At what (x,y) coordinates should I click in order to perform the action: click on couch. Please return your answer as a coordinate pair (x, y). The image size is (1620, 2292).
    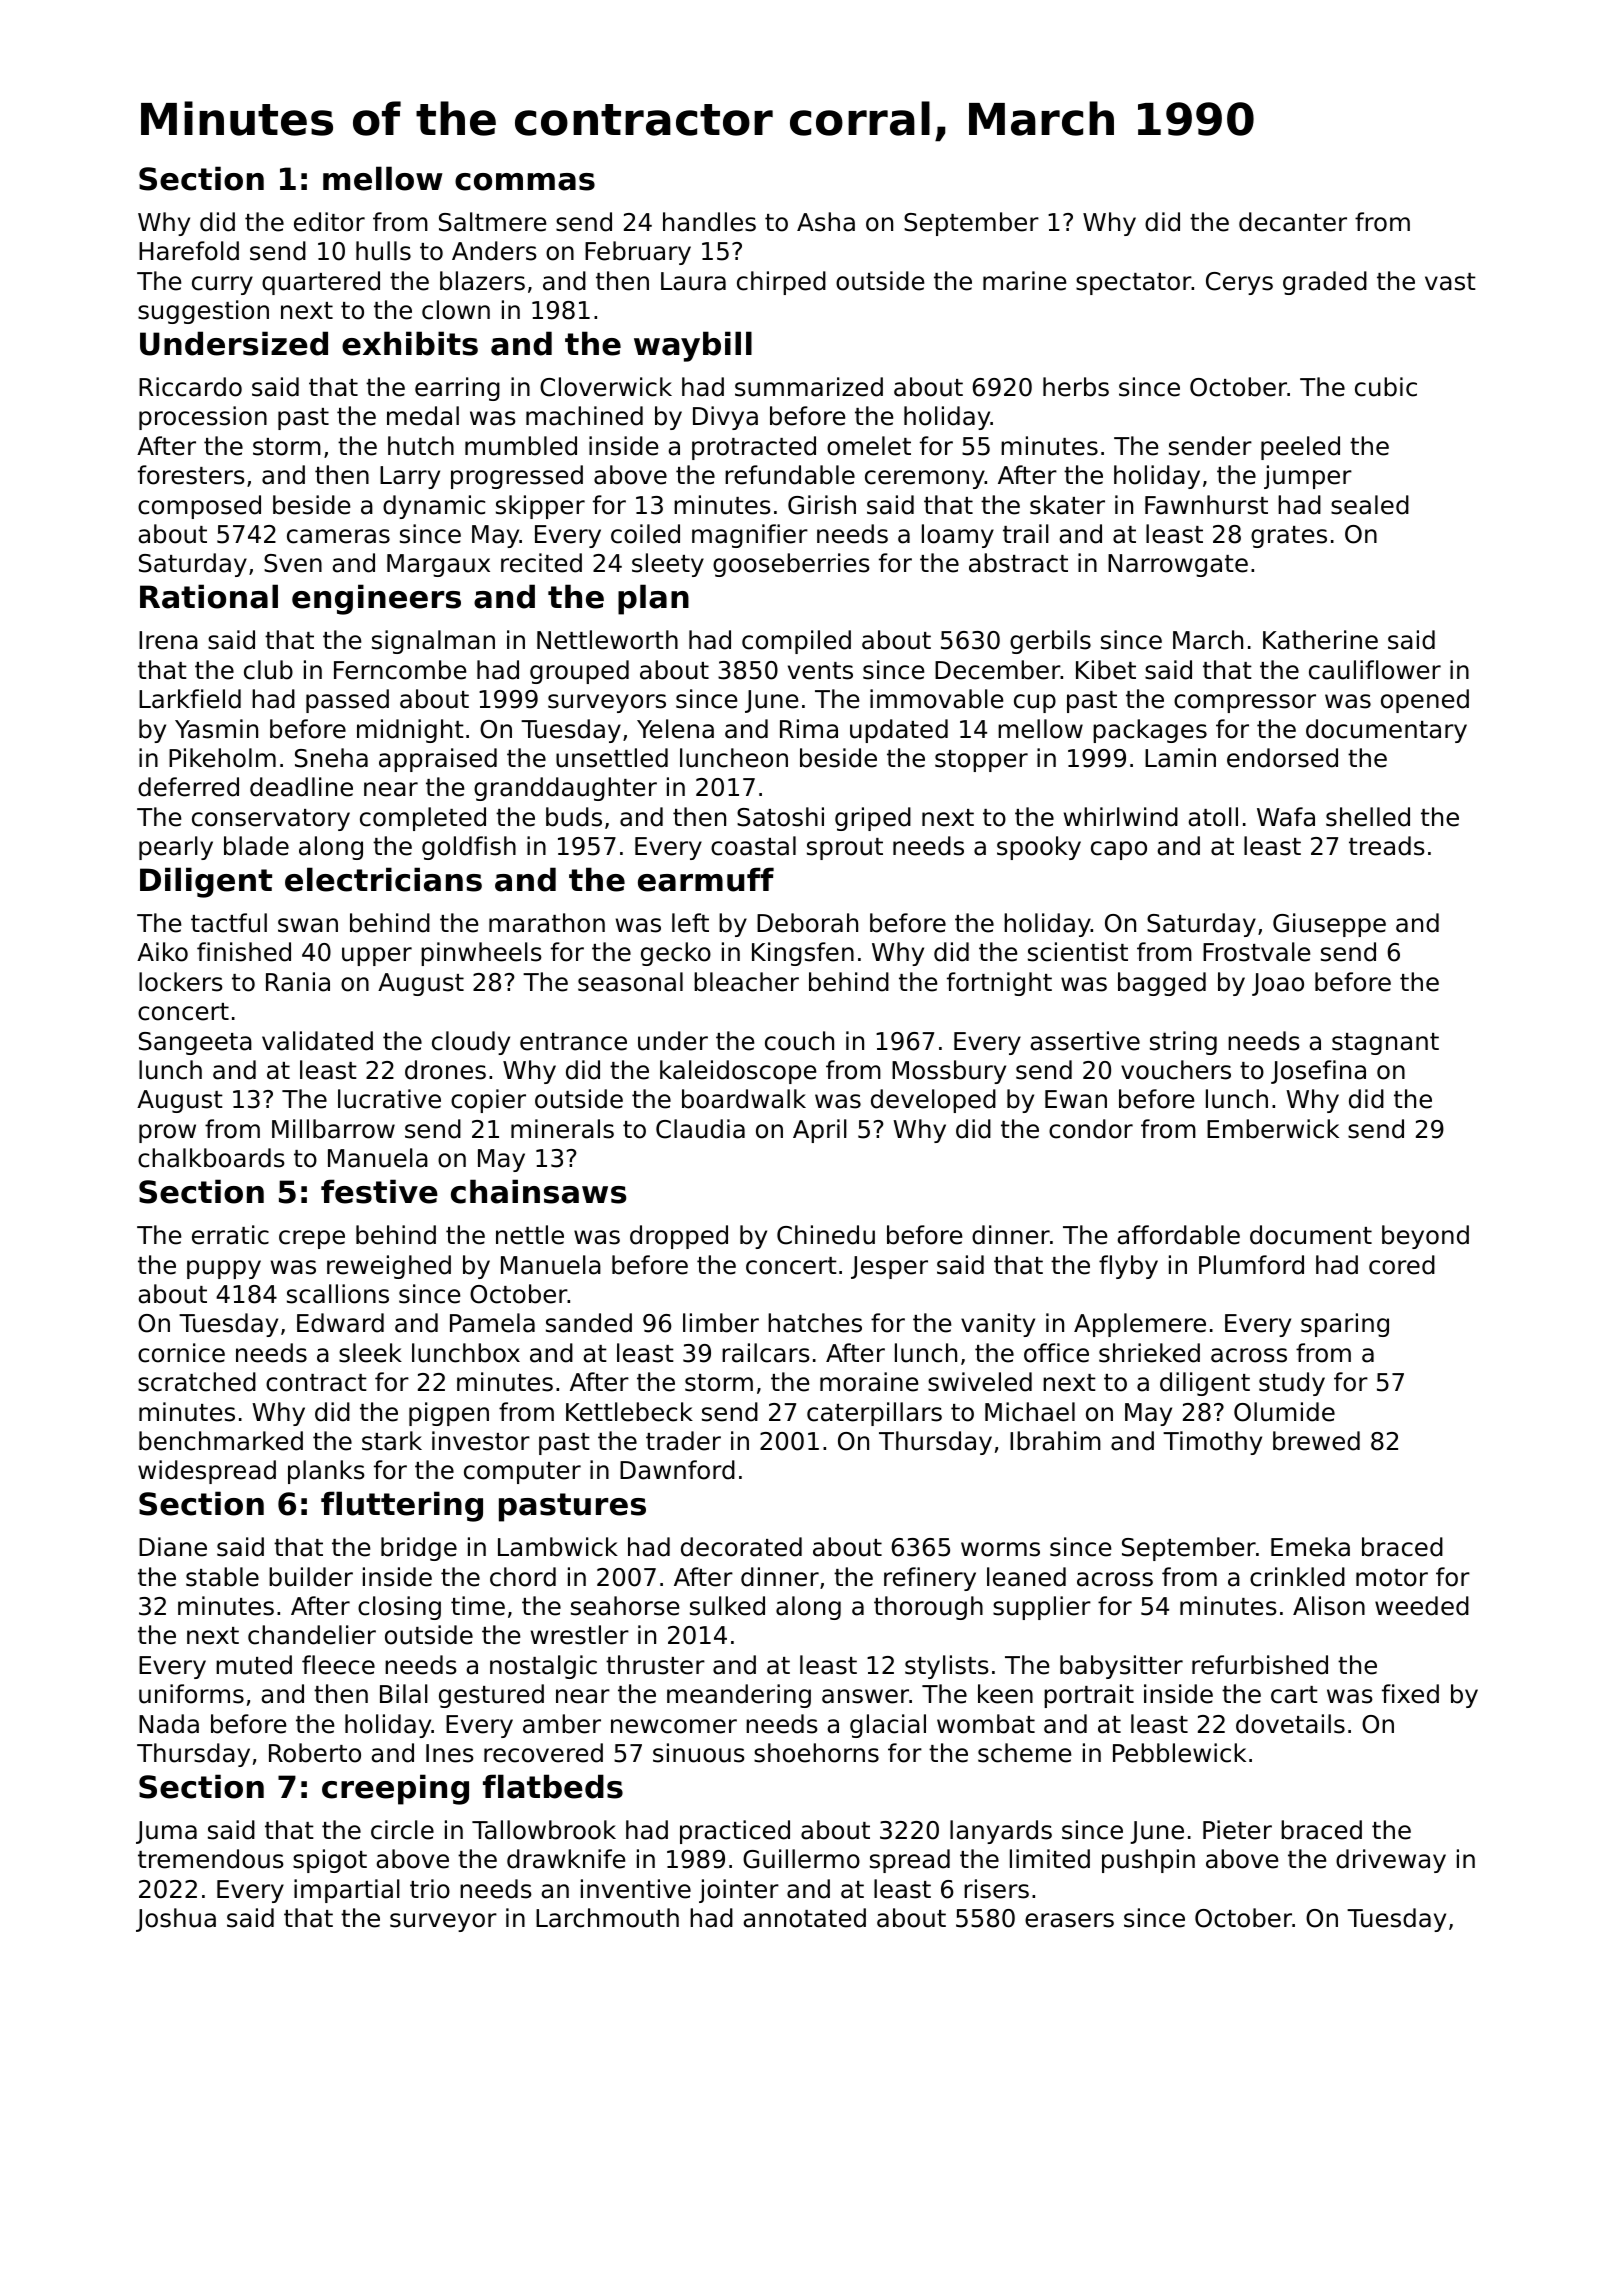
    Looking at the image, I should click on (799, 1041).
